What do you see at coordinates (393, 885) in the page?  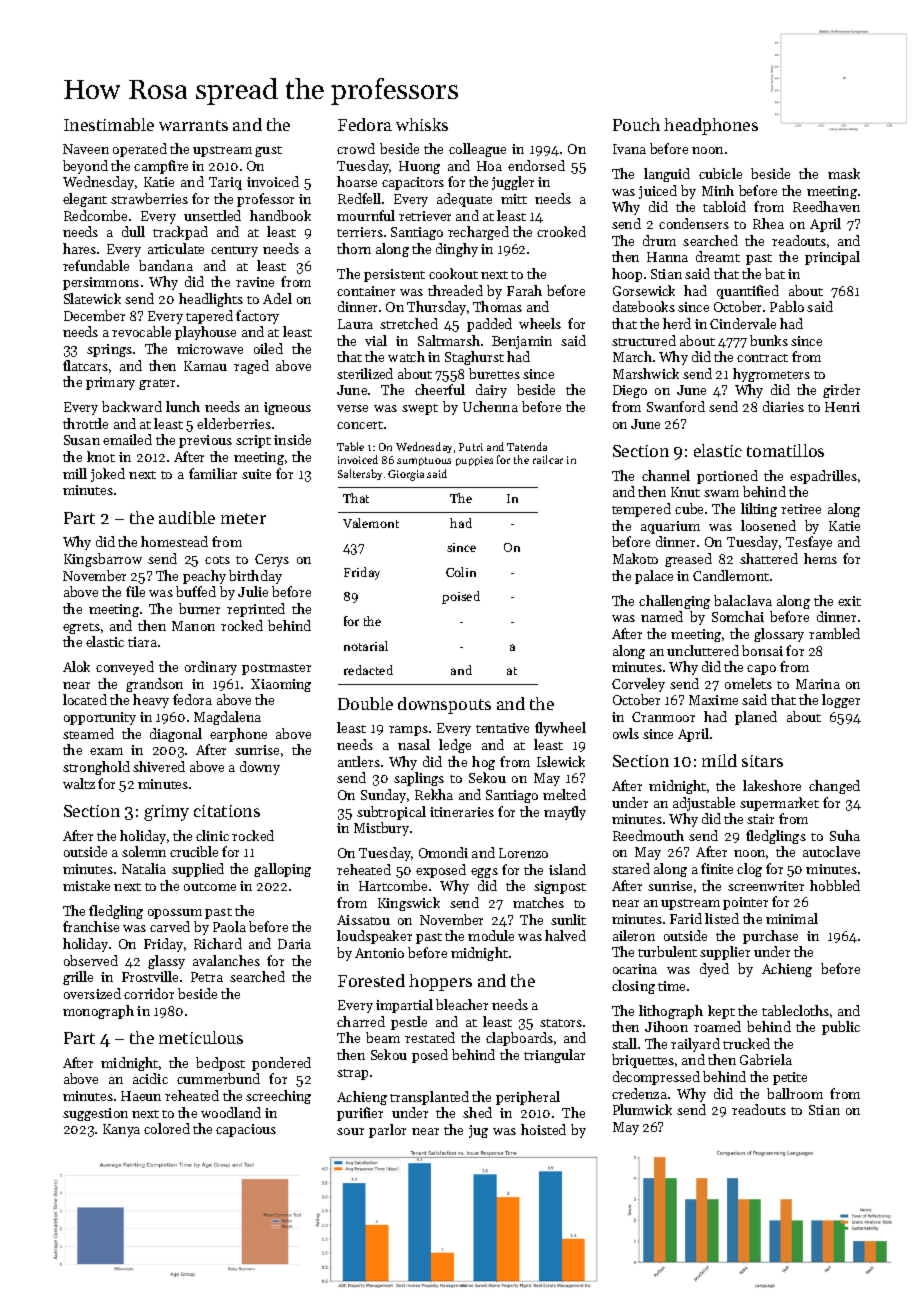 I see `Hartcombe` at bounding box center [393, 885].
